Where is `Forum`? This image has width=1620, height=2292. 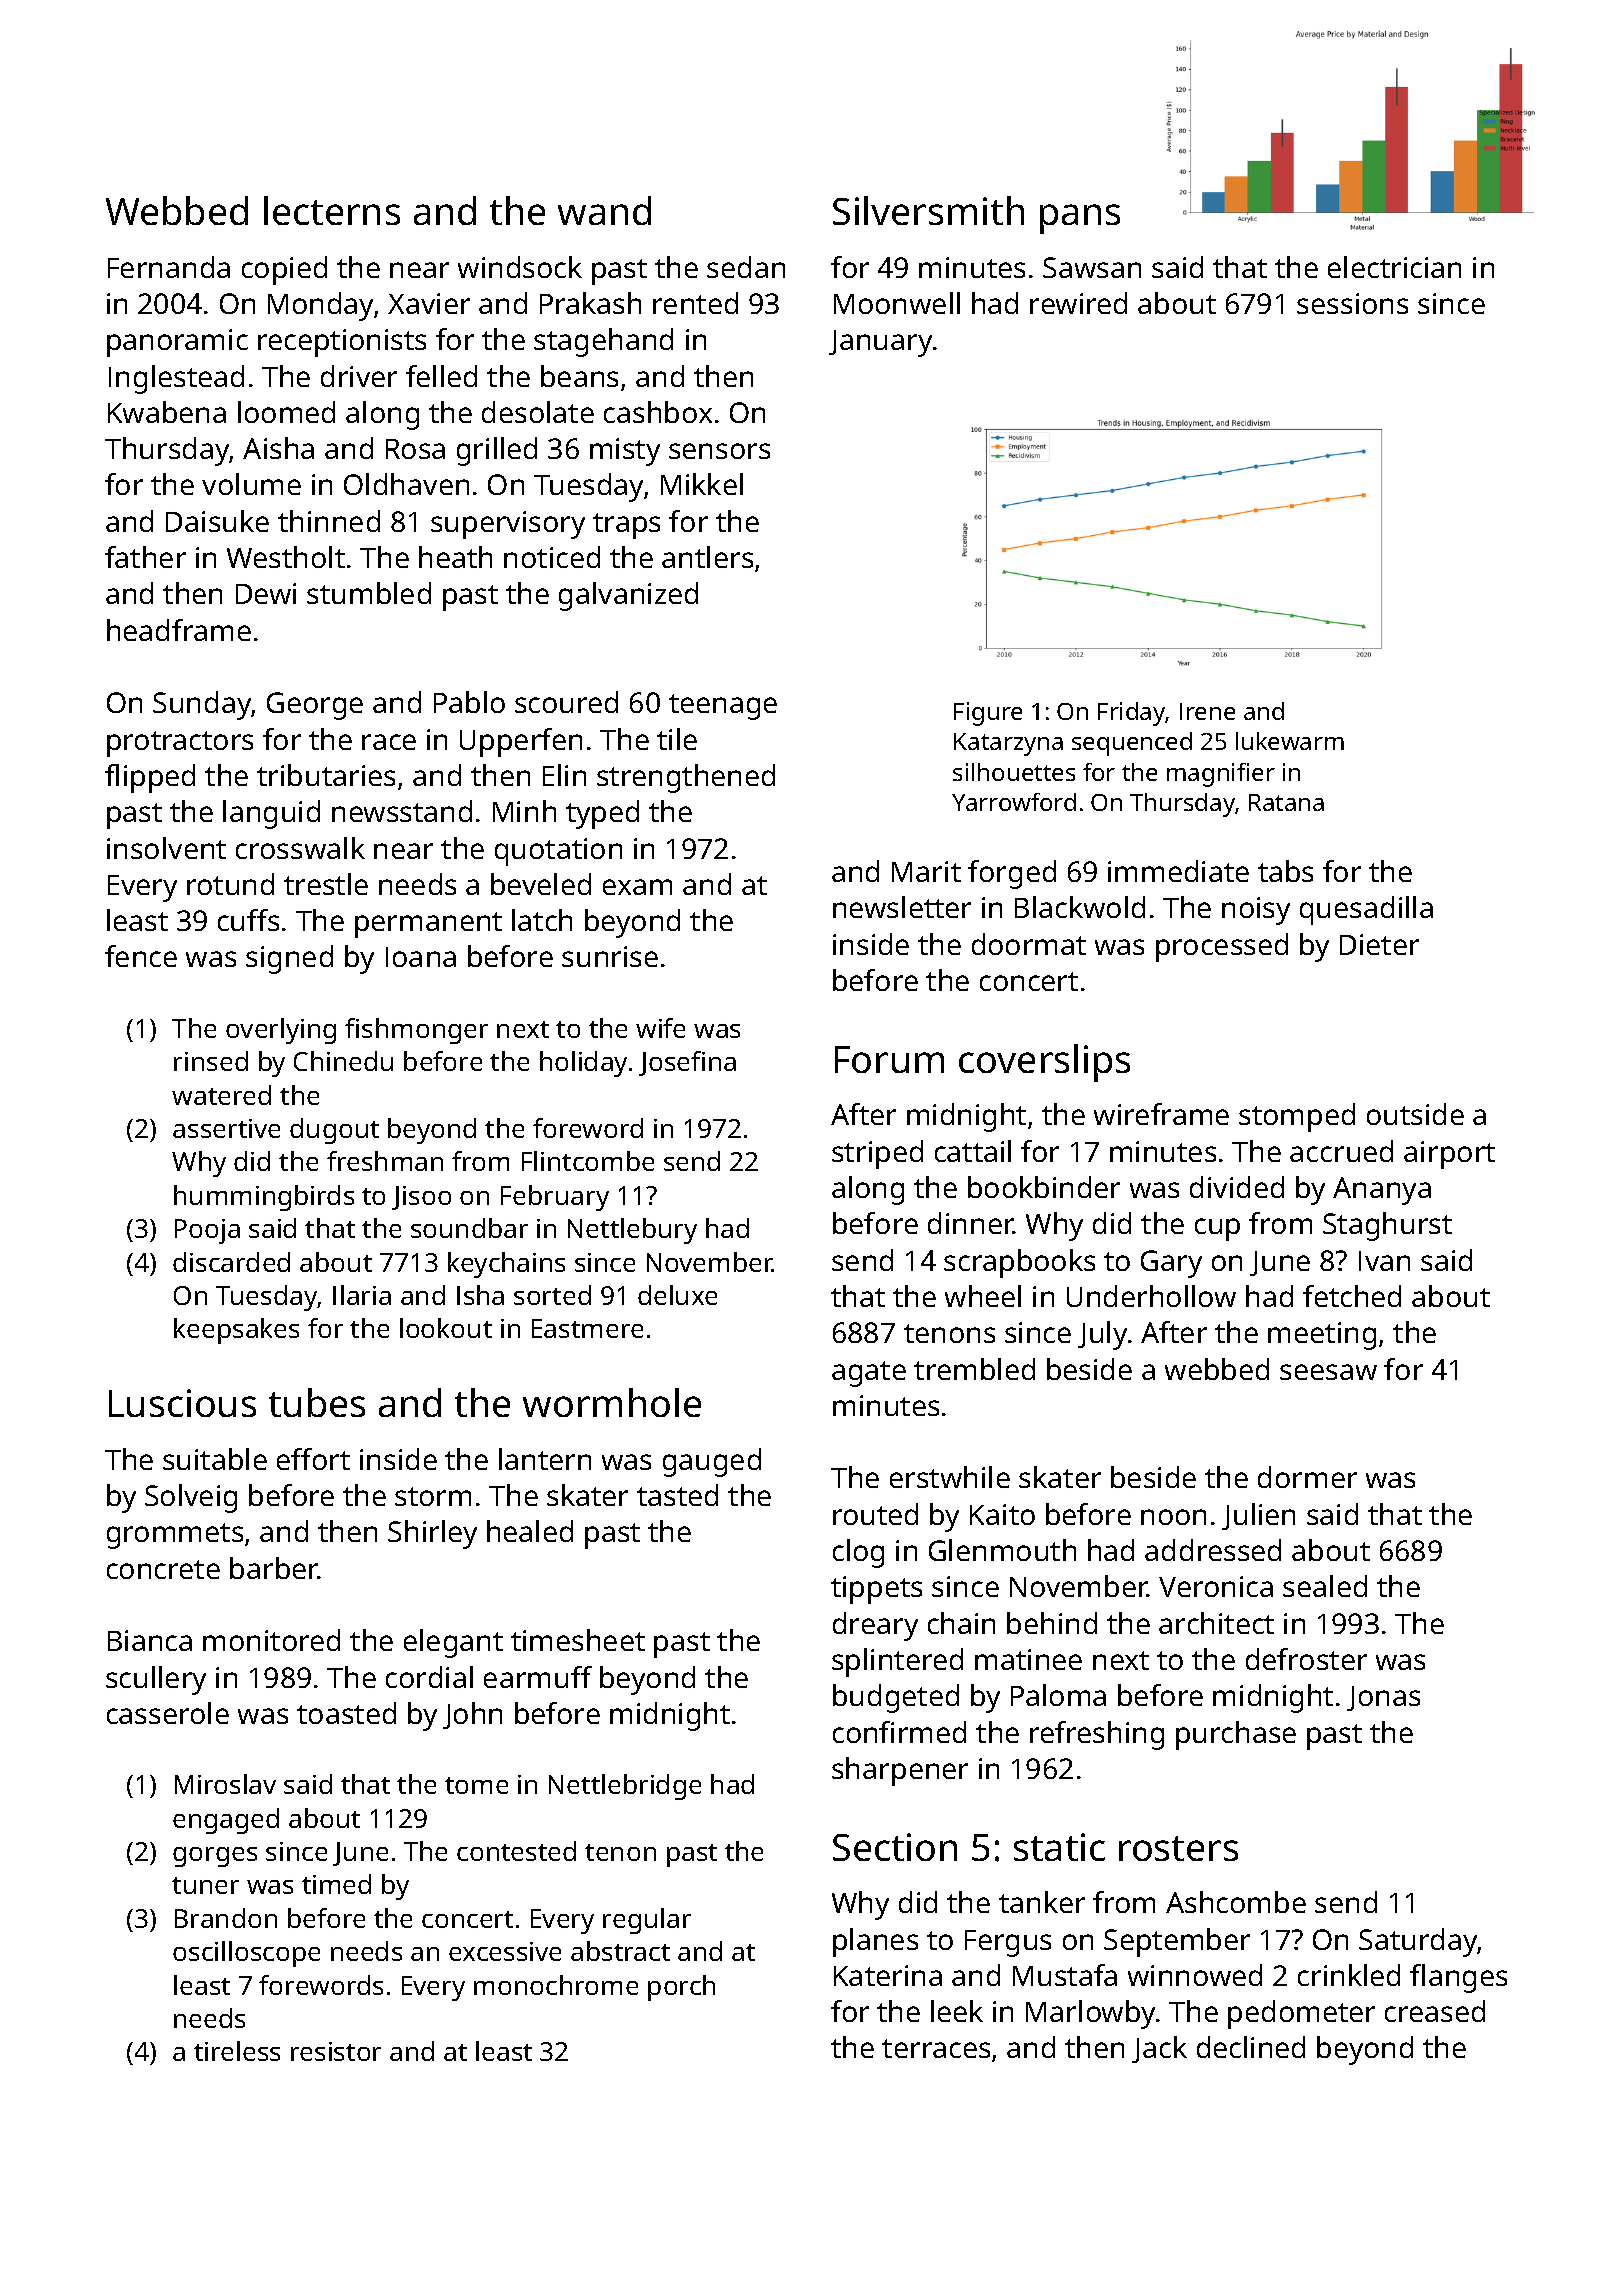 Forum is located at coordinates (889, 1059).
